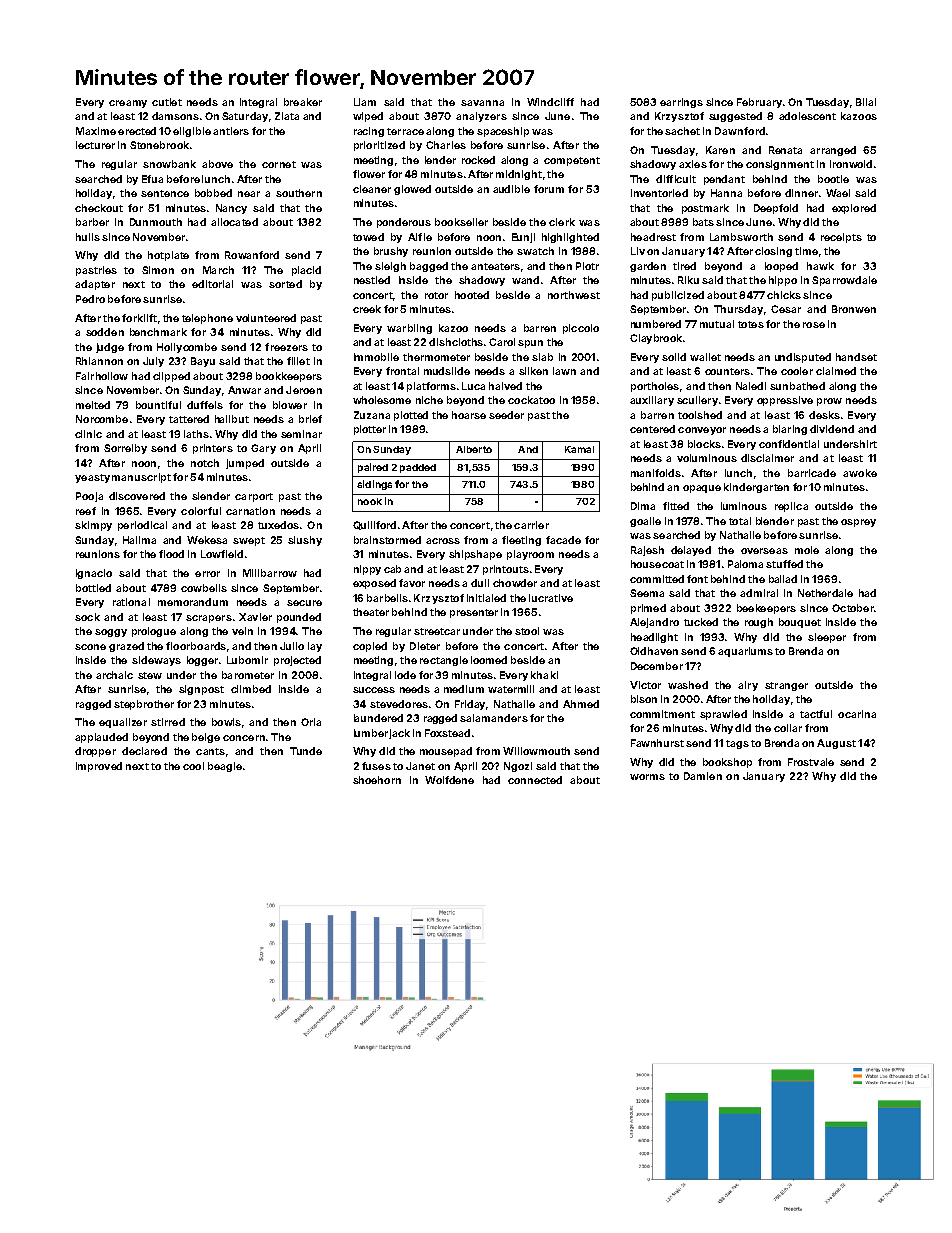  Describe the element at coordinates (367, 309) in the document. I see `creek` at that location.
